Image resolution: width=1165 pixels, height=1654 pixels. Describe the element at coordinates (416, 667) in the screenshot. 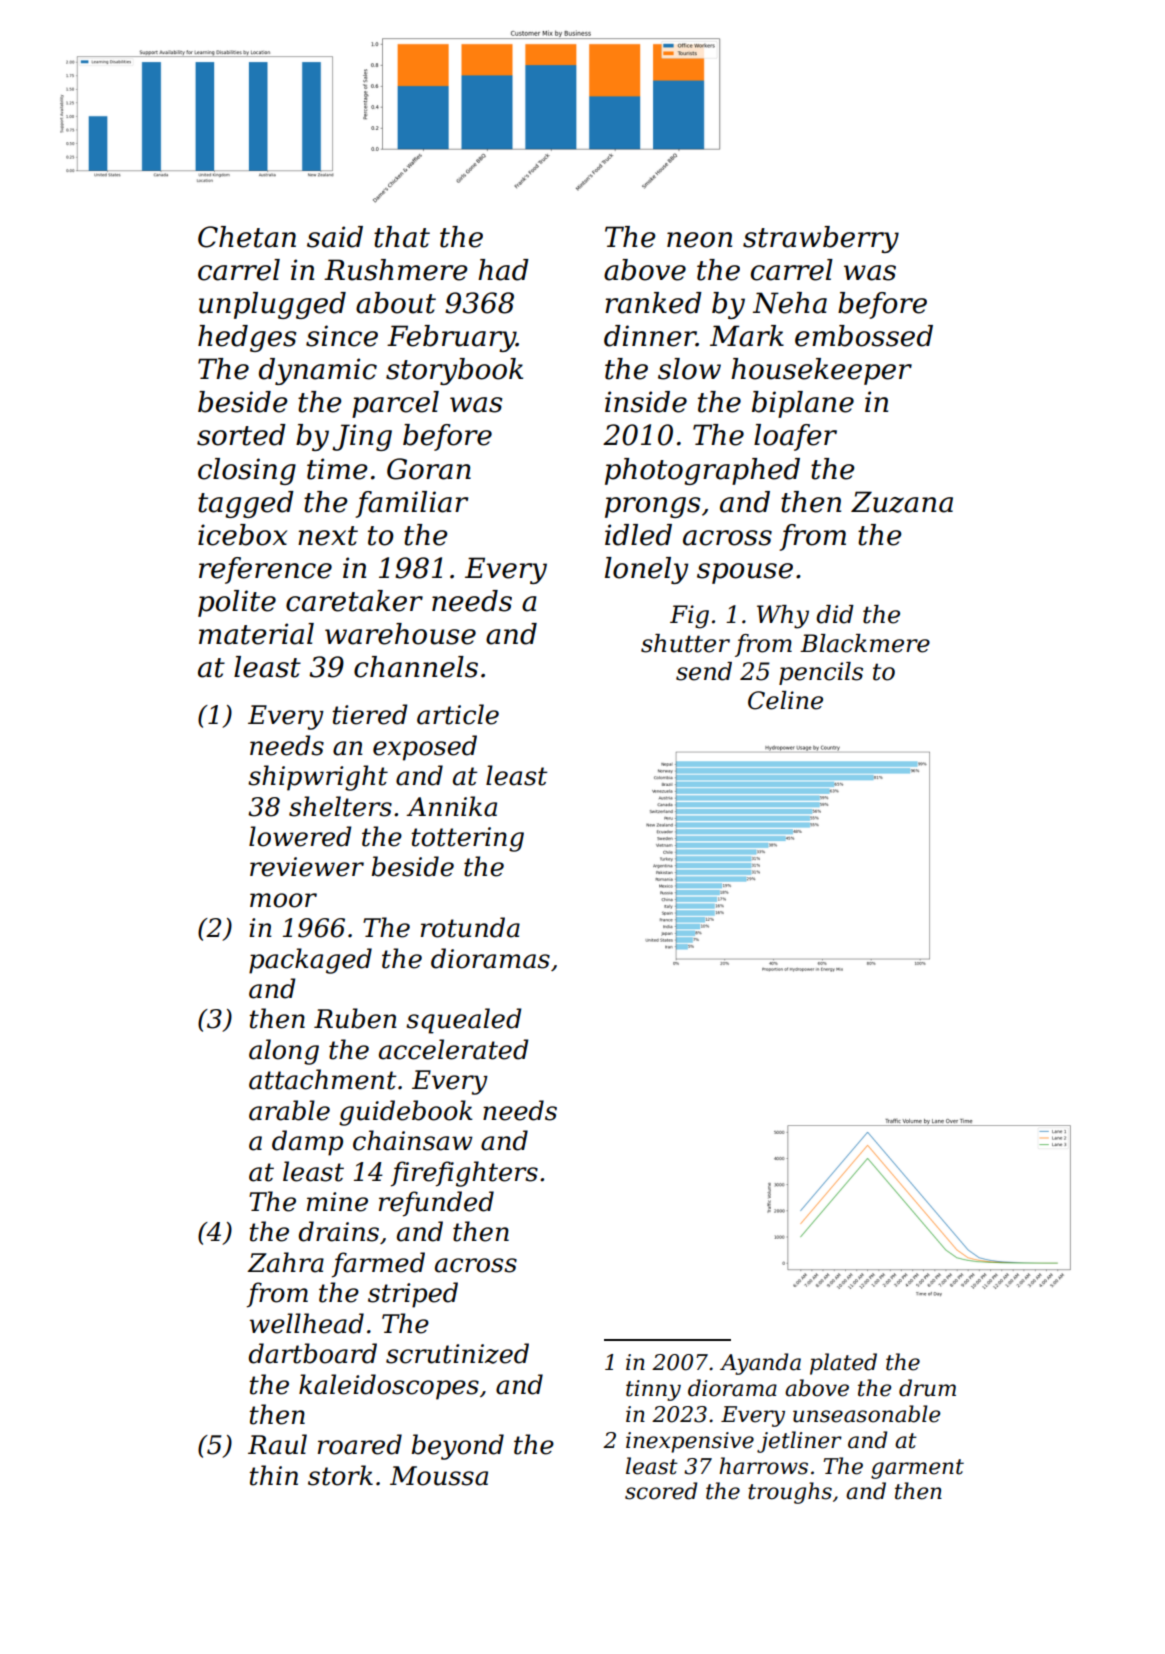

I see `channels` at that location.
